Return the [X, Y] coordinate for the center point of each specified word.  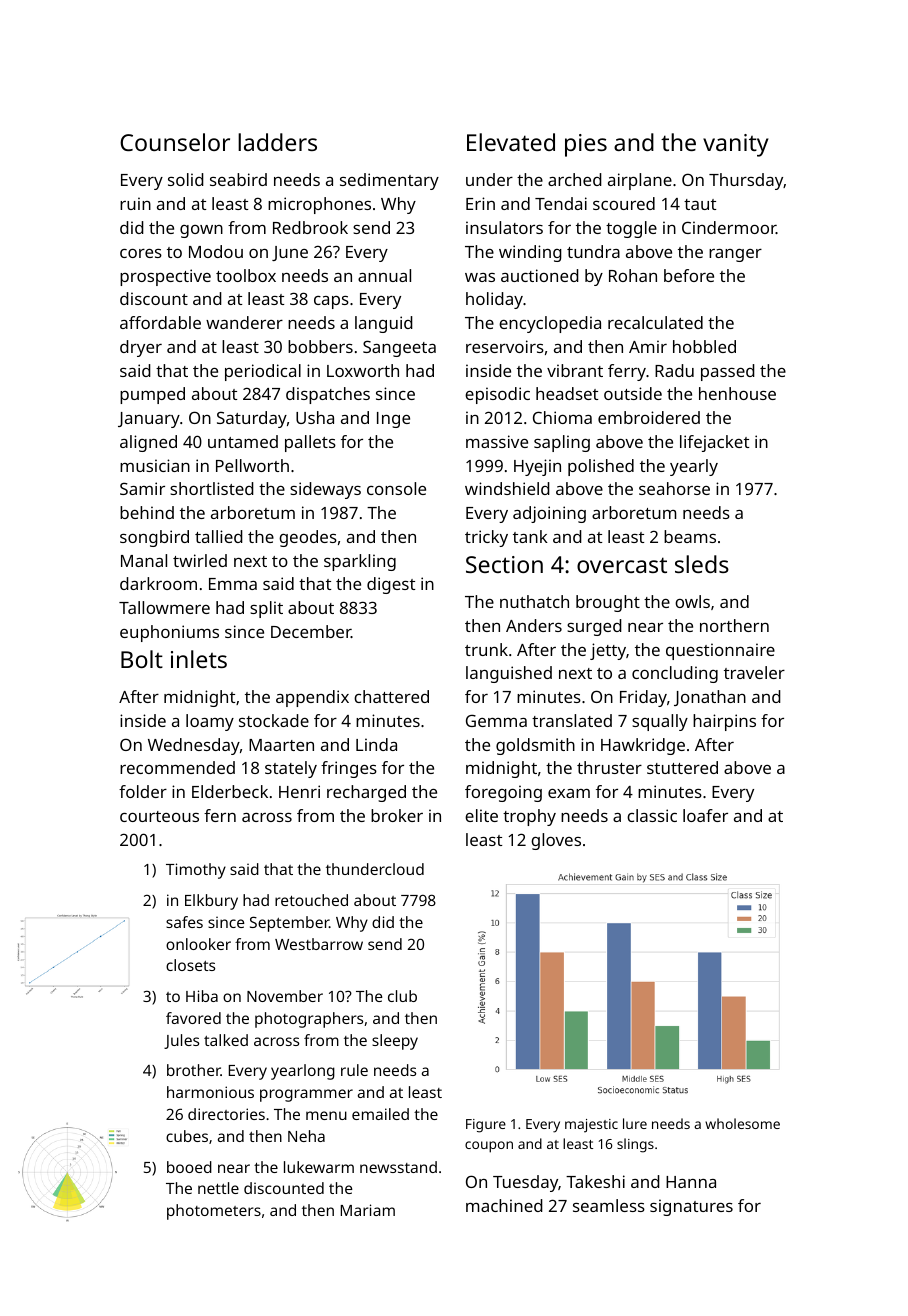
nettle [218, 1188]
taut [700, 204]
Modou [216, 251]
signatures [691, 1207]
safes [184, 922]
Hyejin [537, 467]
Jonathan [710, 698]
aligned [148, 443]
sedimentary [389, 181]
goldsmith [535, 746]
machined [504, 1205]
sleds [702, 564]
